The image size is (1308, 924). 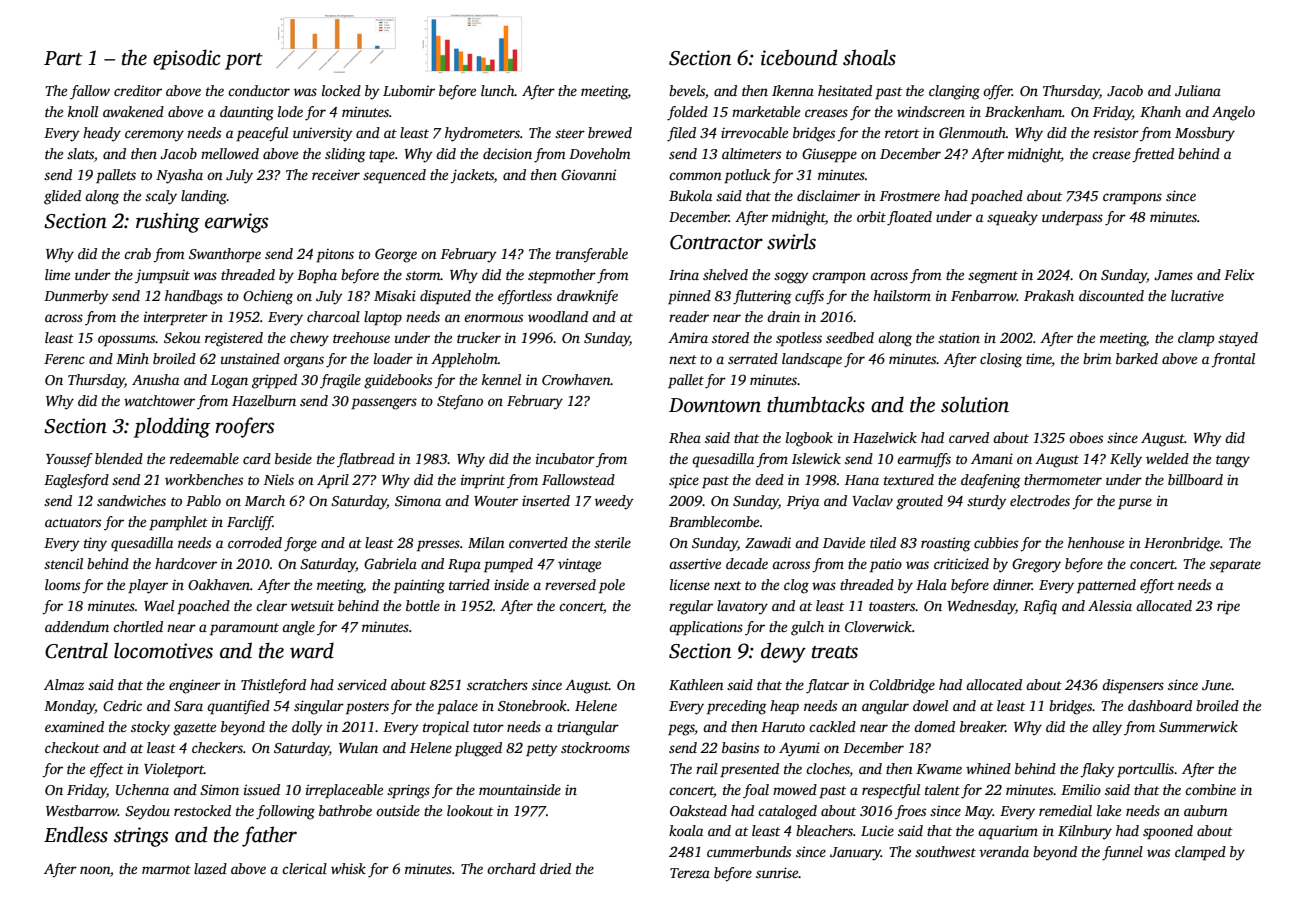 What do you see at coordinates (791, 241) in the screenshot?
I see `swirls` at bounding box center [791, 241].
